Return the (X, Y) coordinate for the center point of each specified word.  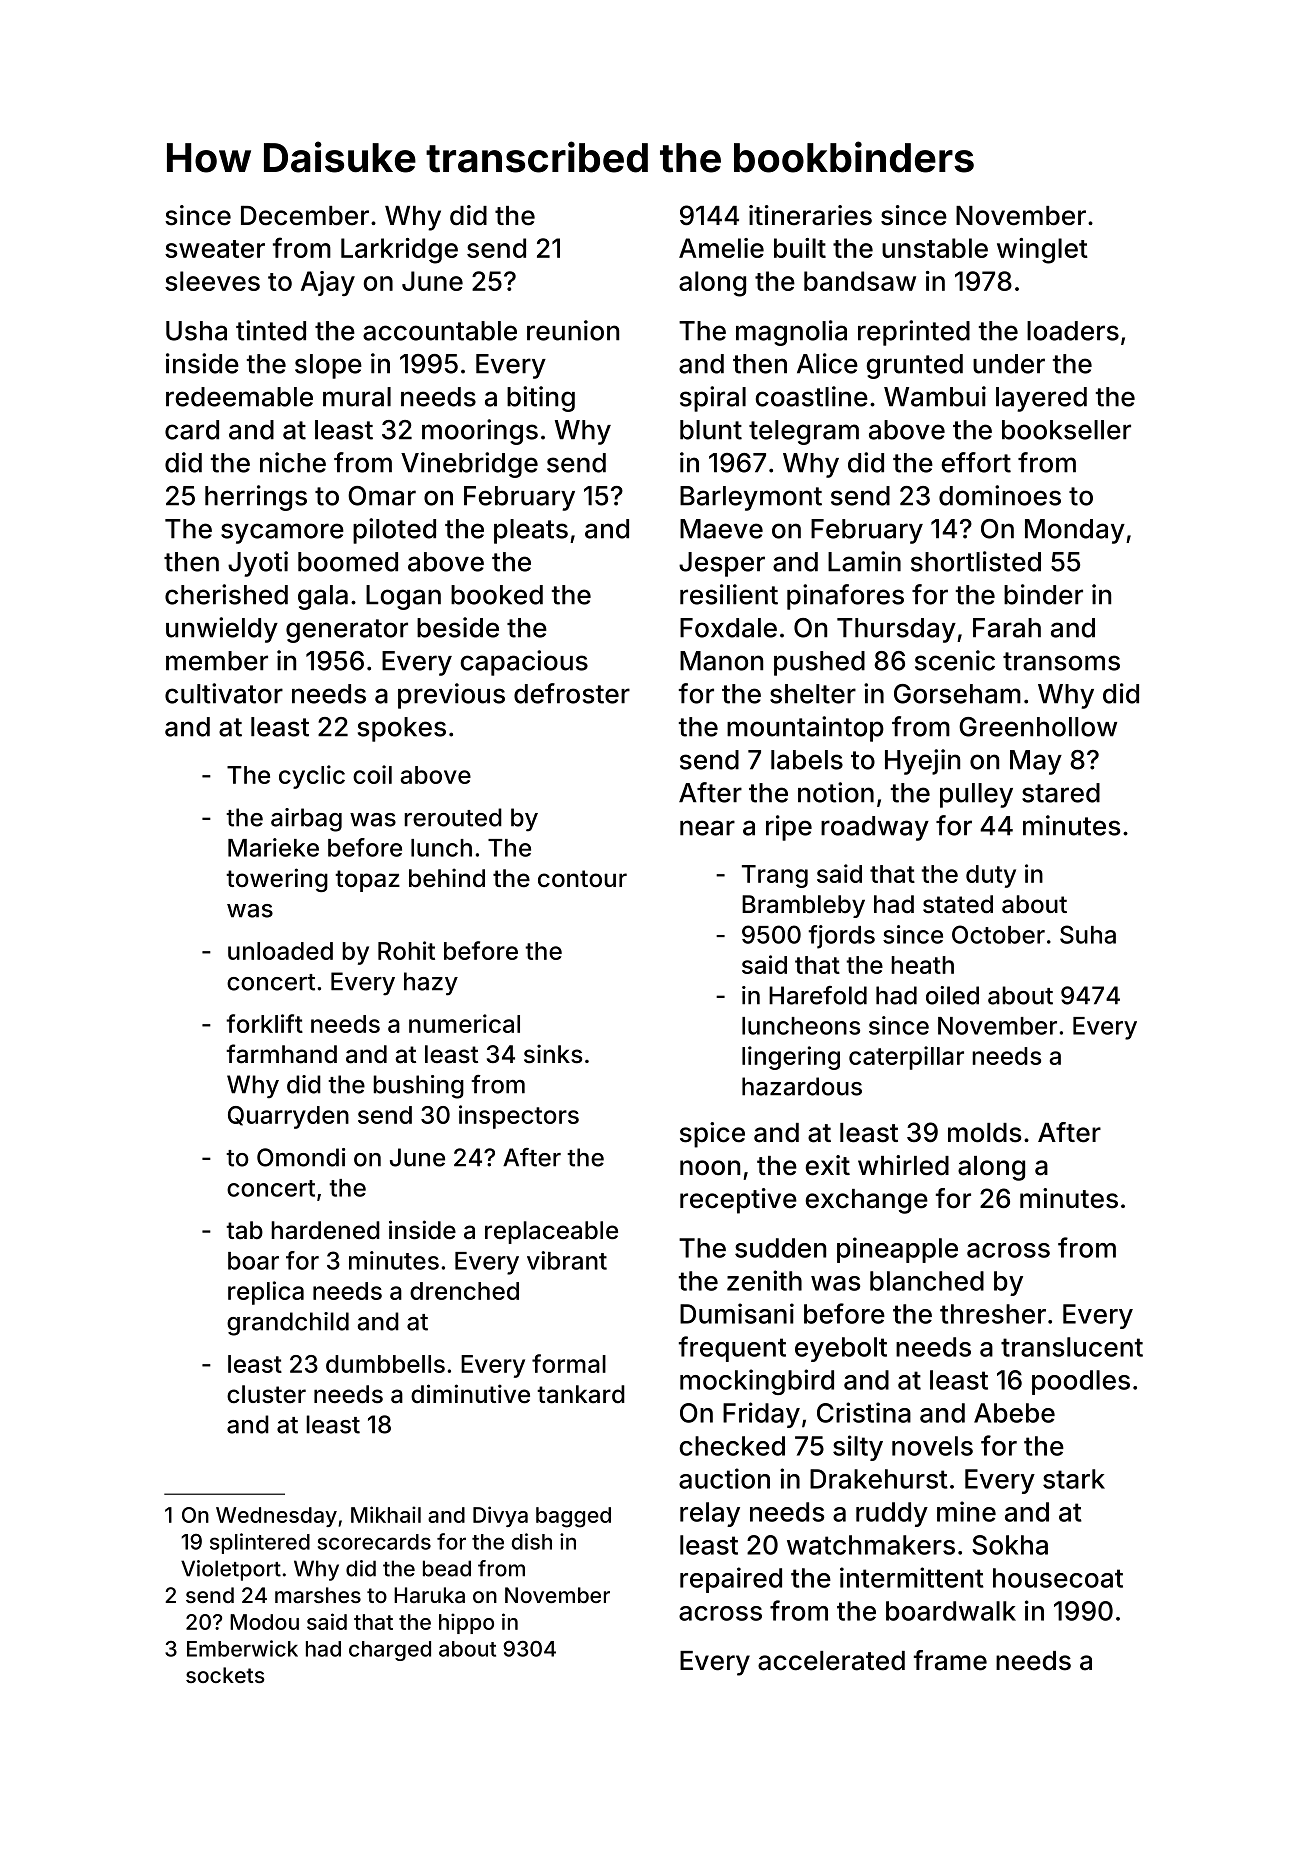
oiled (952, 995)
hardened (325, 1230)
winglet (1042, 251)
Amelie (721, 248)
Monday (1075, 531)
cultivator (224, 693)
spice (712, 1135)
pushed (819, 663)
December (305, 215)
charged (390, 1651)
